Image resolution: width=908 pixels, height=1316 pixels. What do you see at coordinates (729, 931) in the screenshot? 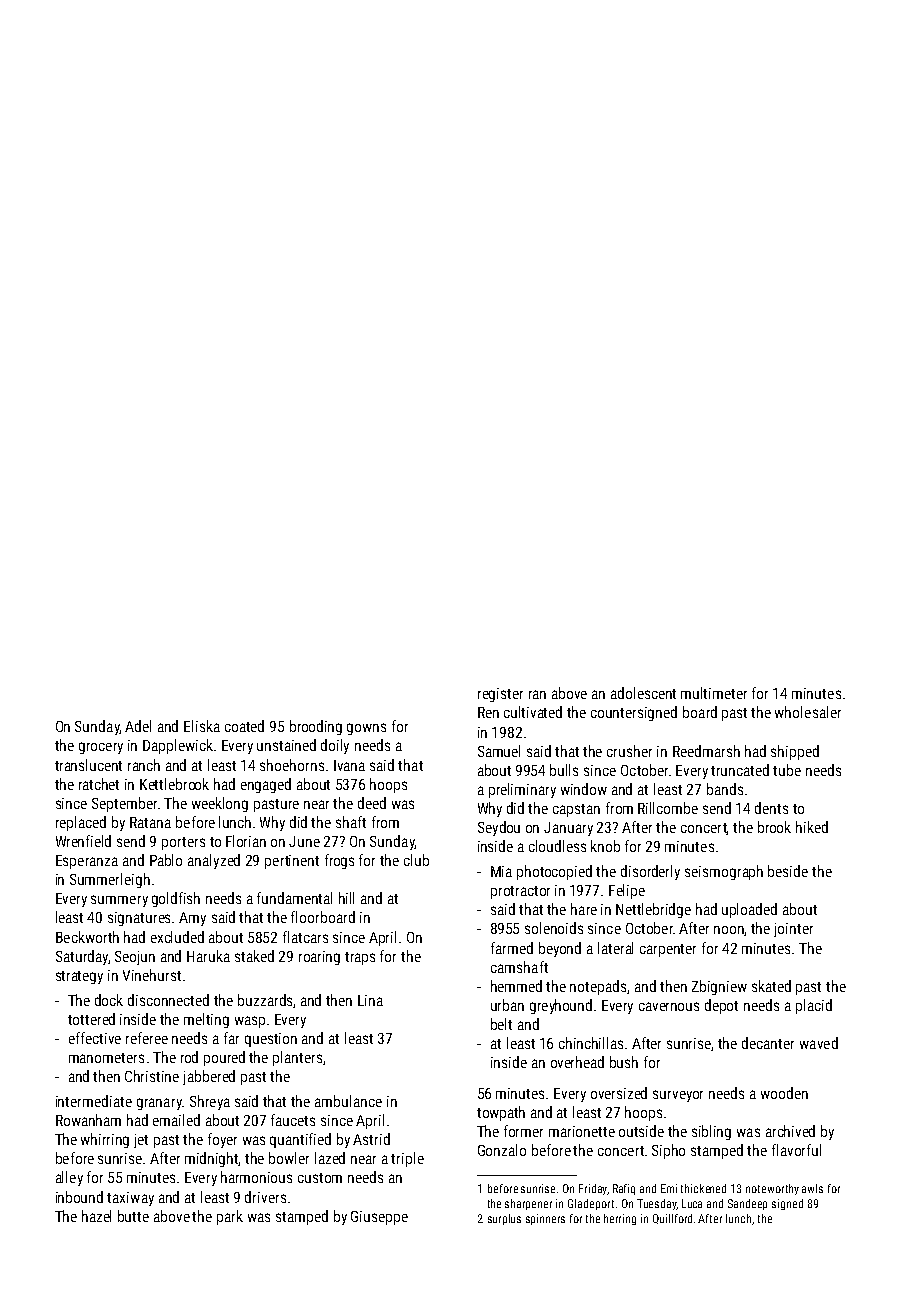
I see `noon` at bounding box center [729, 931].
